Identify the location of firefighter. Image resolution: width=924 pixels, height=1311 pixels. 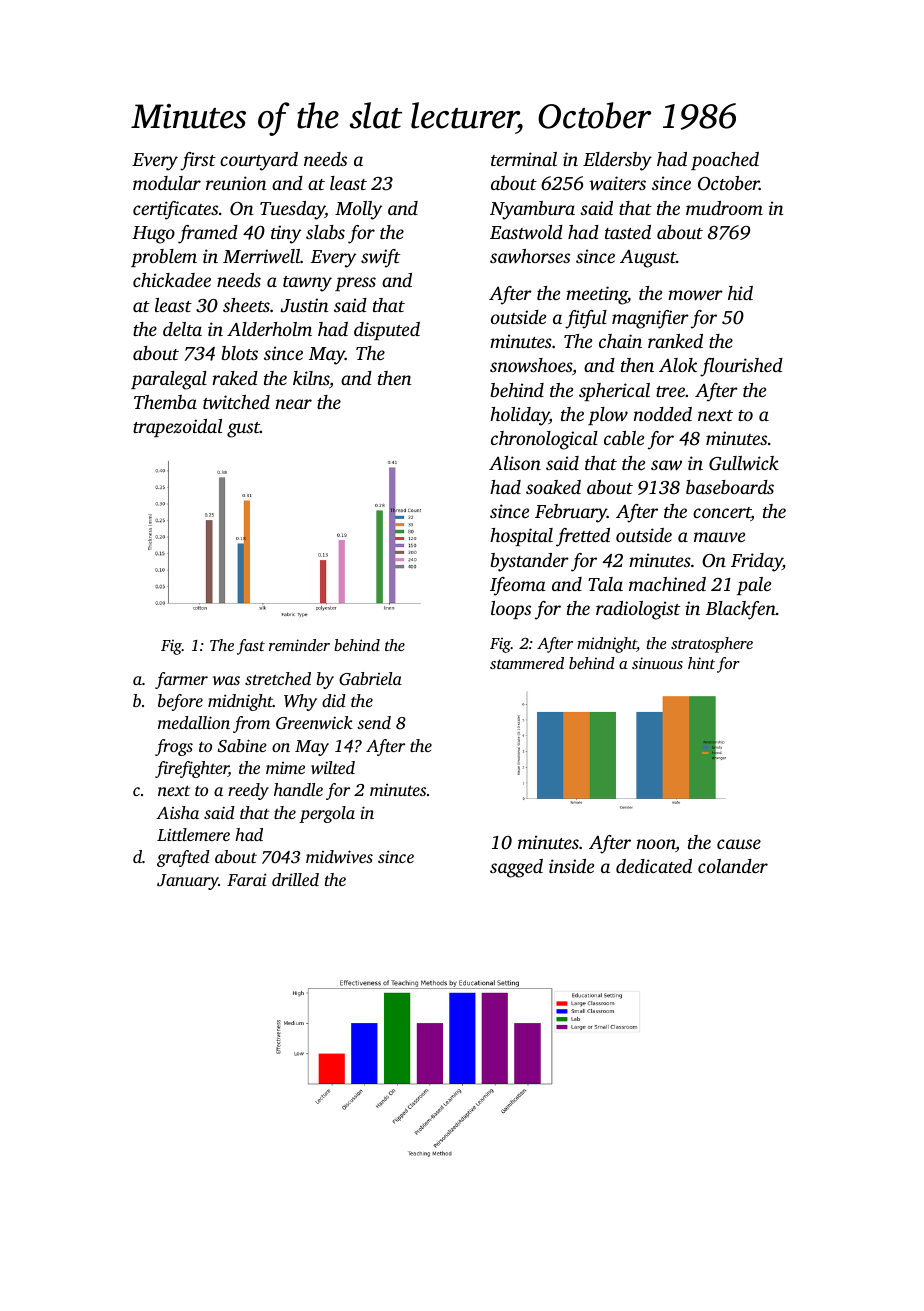
(192, 769).
